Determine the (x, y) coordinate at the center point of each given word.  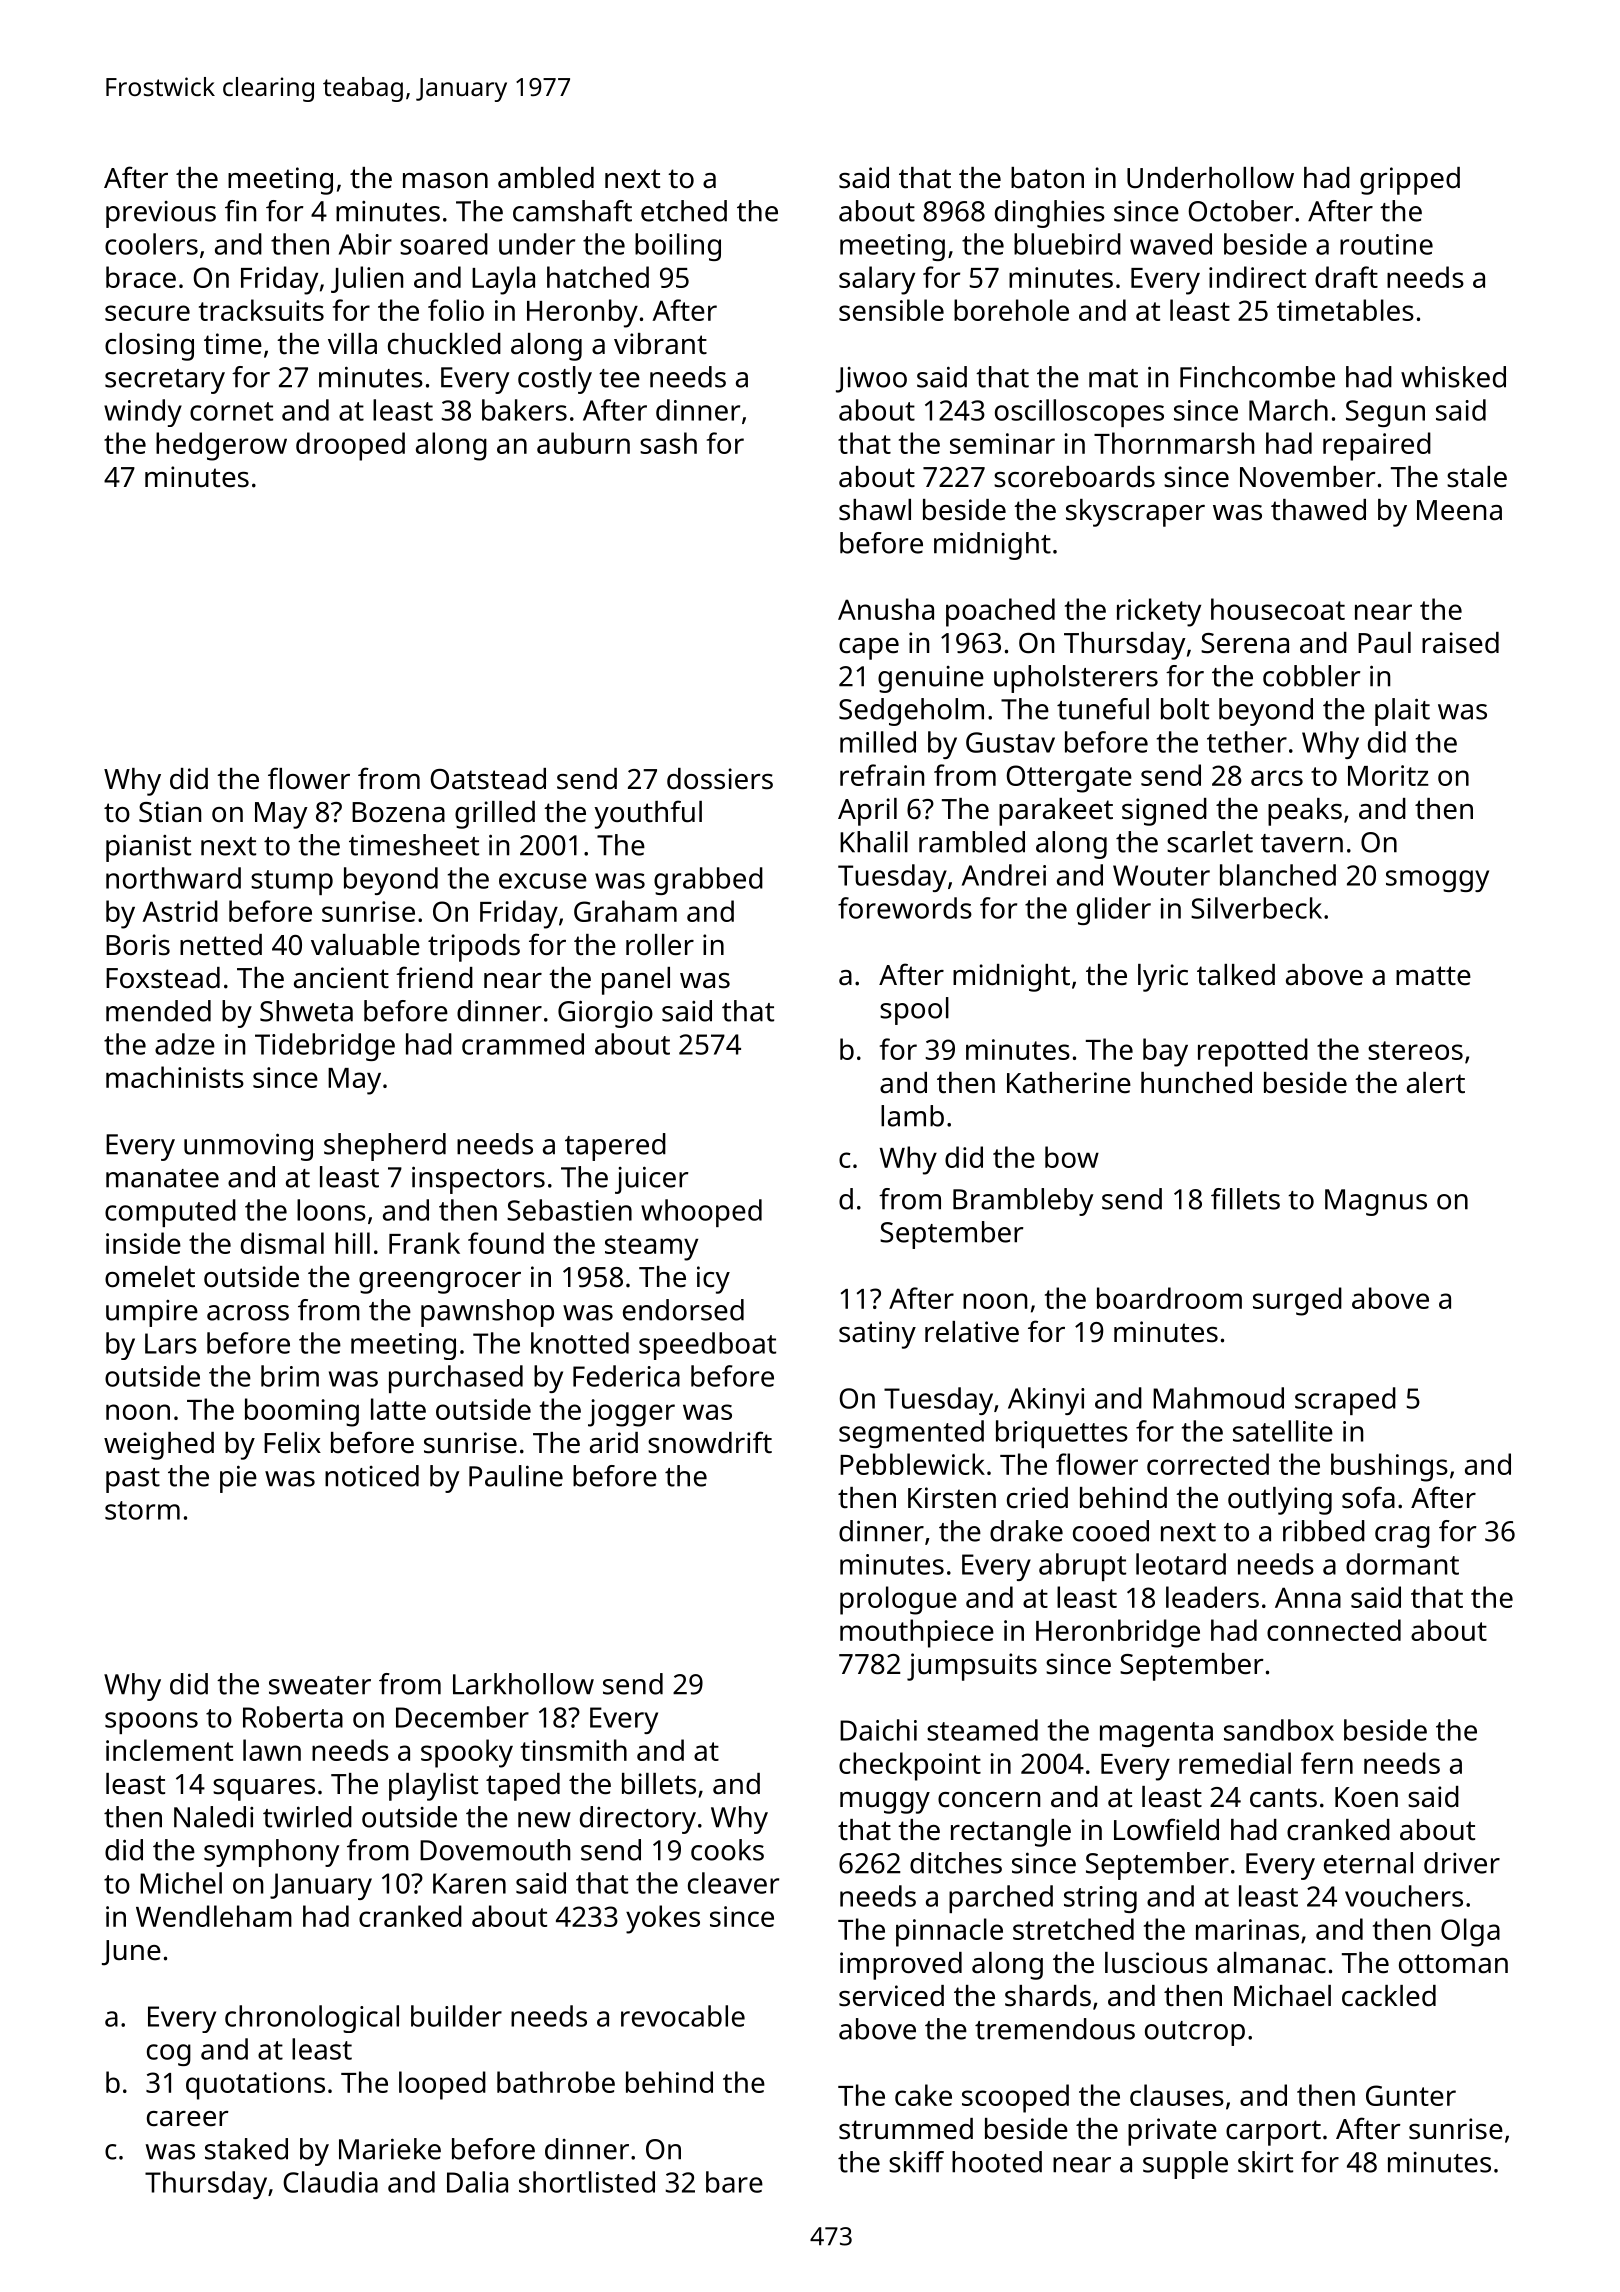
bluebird (1067, 244)
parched (1001, 1899)
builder (456, 2016)
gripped (1410, 181)
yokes (663, 1919)
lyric (1163, 978)
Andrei (1004, 875)
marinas (1247, 1929)
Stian (170, 812)
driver (1462, 1863)
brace (141, 277)
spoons (151, 1723)
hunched (1196, 1083)
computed (170, 1213)
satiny (877, 1335)
